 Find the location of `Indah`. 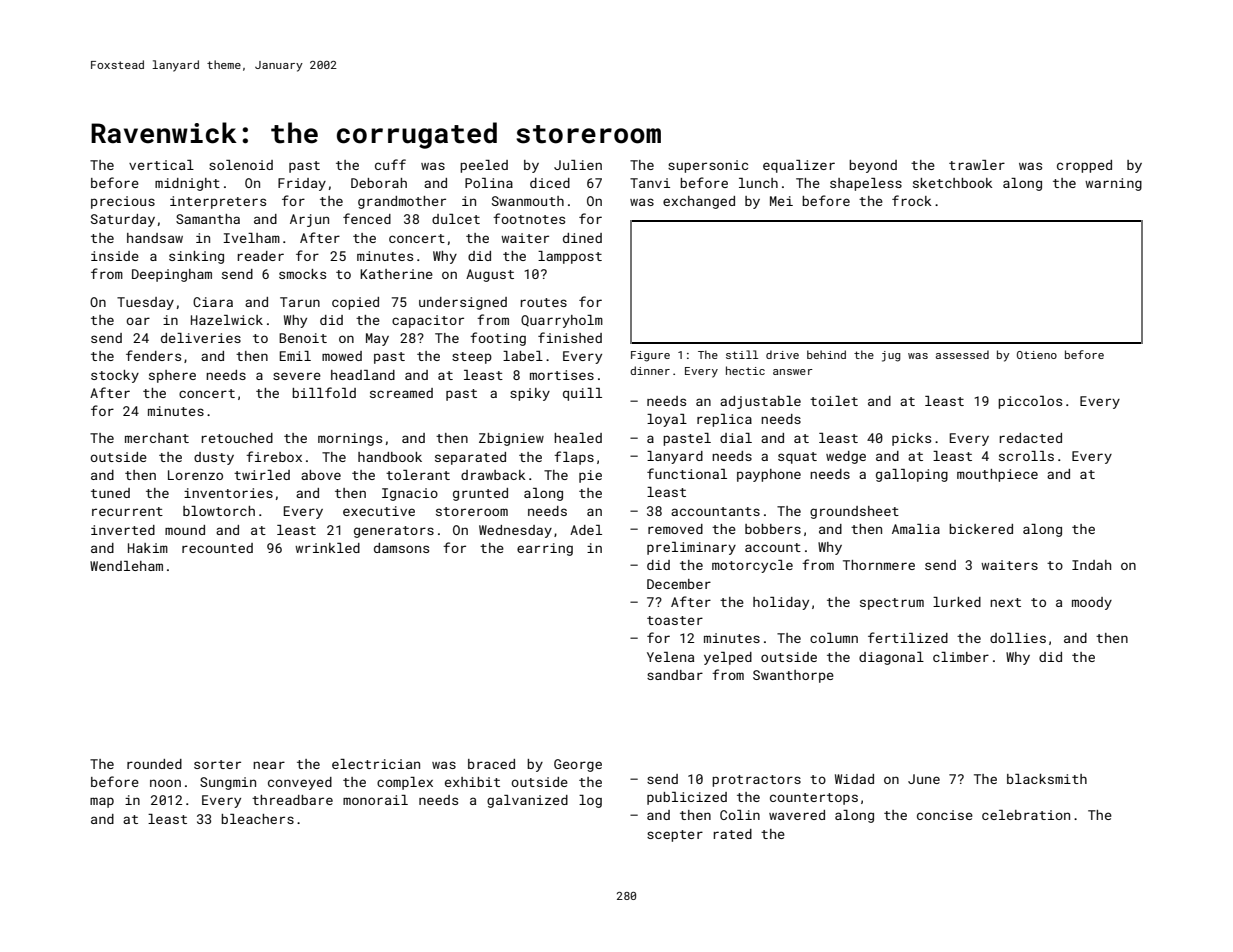

Indah is located at coordinates (1091, 565).
